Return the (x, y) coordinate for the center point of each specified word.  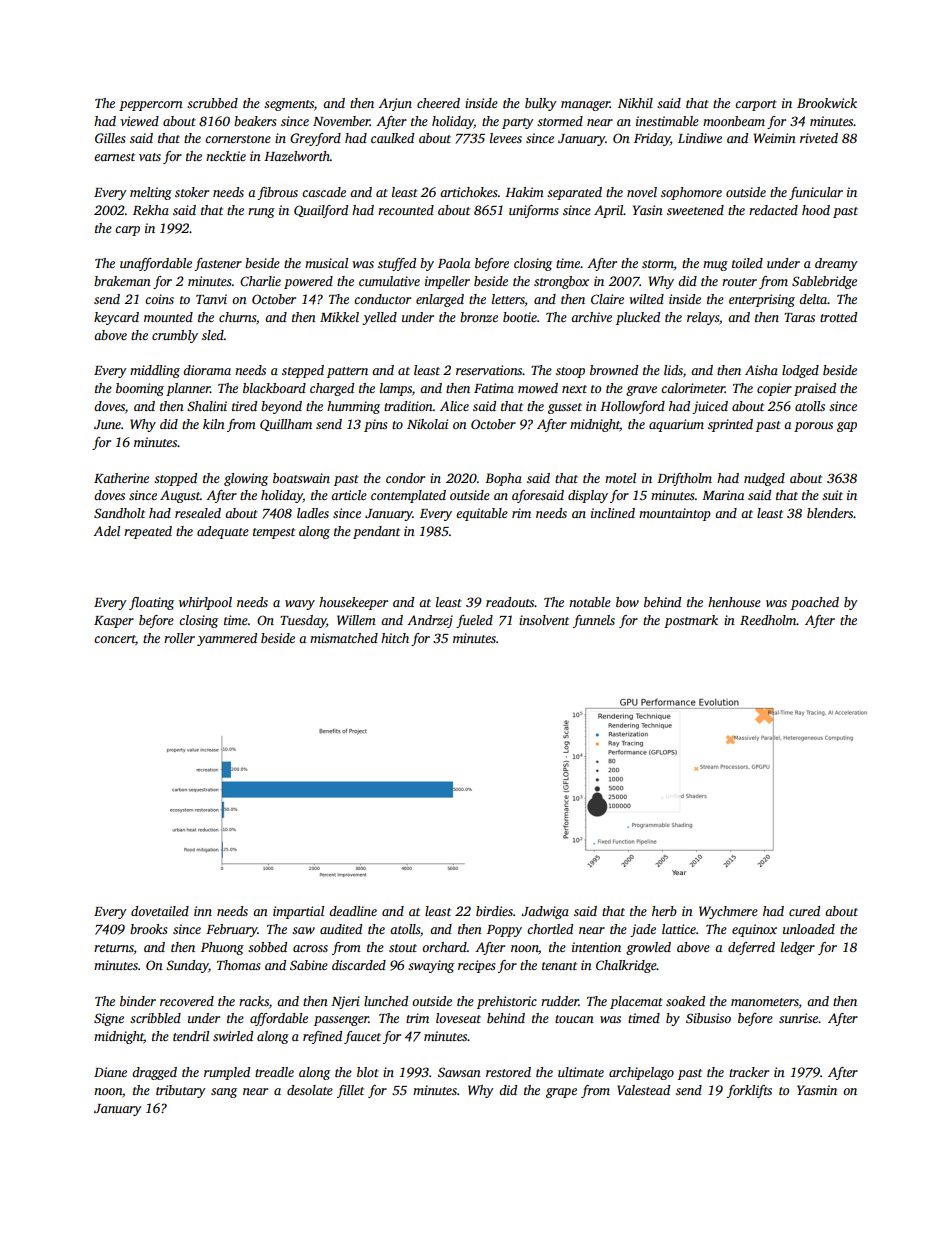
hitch (395, 638)
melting (151, 193)
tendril (191, 1036)
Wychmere (728, 912)
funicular (816, 193)
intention (596, 947)
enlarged (440, 300)
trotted (838, 317)
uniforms (533, 211)
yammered (227, 639)
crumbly (175, 336)
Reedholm (768, 620)
